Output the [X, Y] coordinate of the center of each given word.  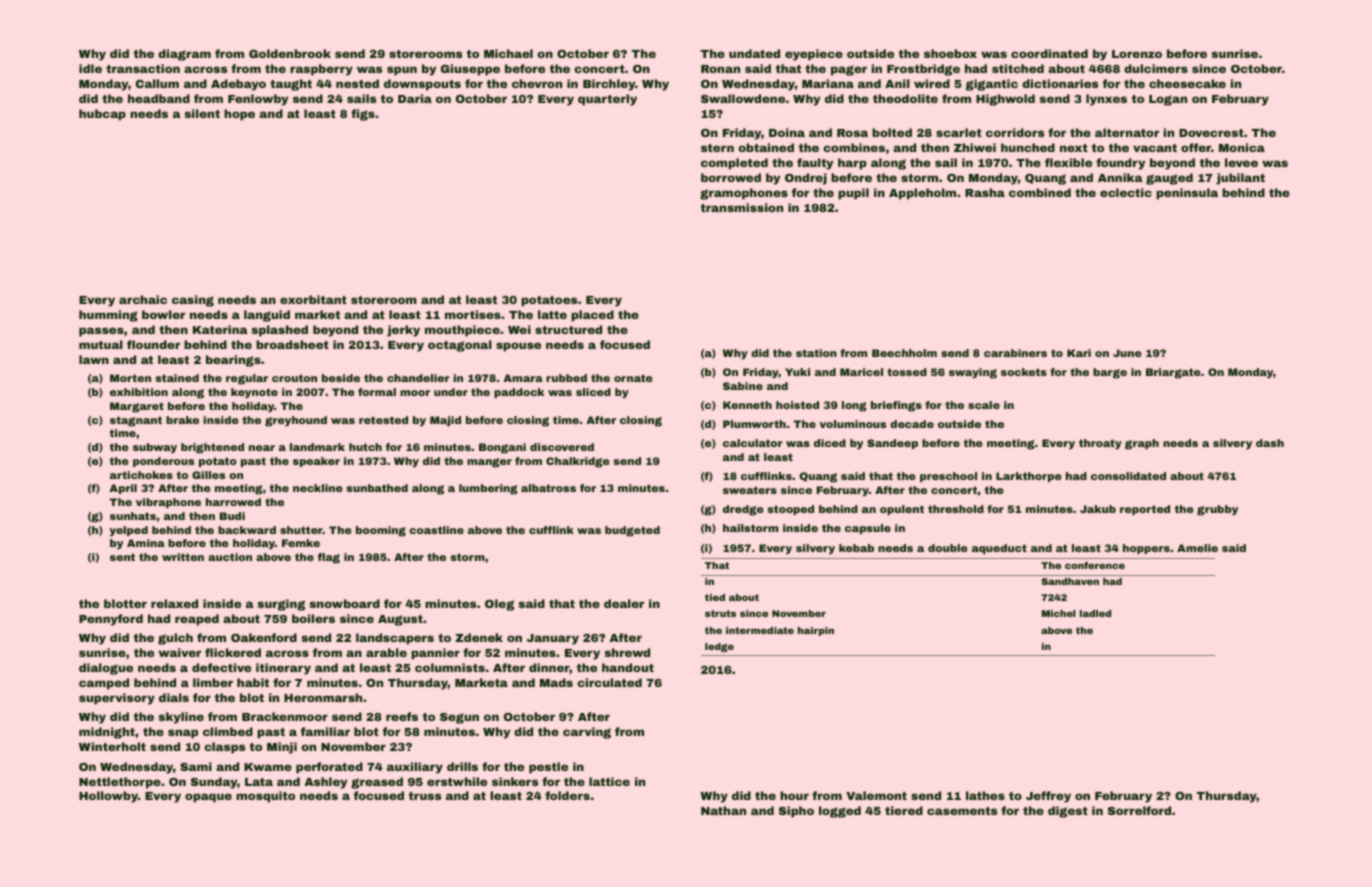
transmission [742, 207]
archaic [143, 299]
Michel [1059, 613]
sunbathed [377, 488]
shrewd [627, 652]
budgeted [632, 531]
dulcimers [1156, 68]
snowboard [344, 603]
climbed [228, 731]
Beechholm [904, 353]
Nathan [723, 810]
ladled [1095, 613]
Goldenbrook [290, 53]
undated [754, 53]
